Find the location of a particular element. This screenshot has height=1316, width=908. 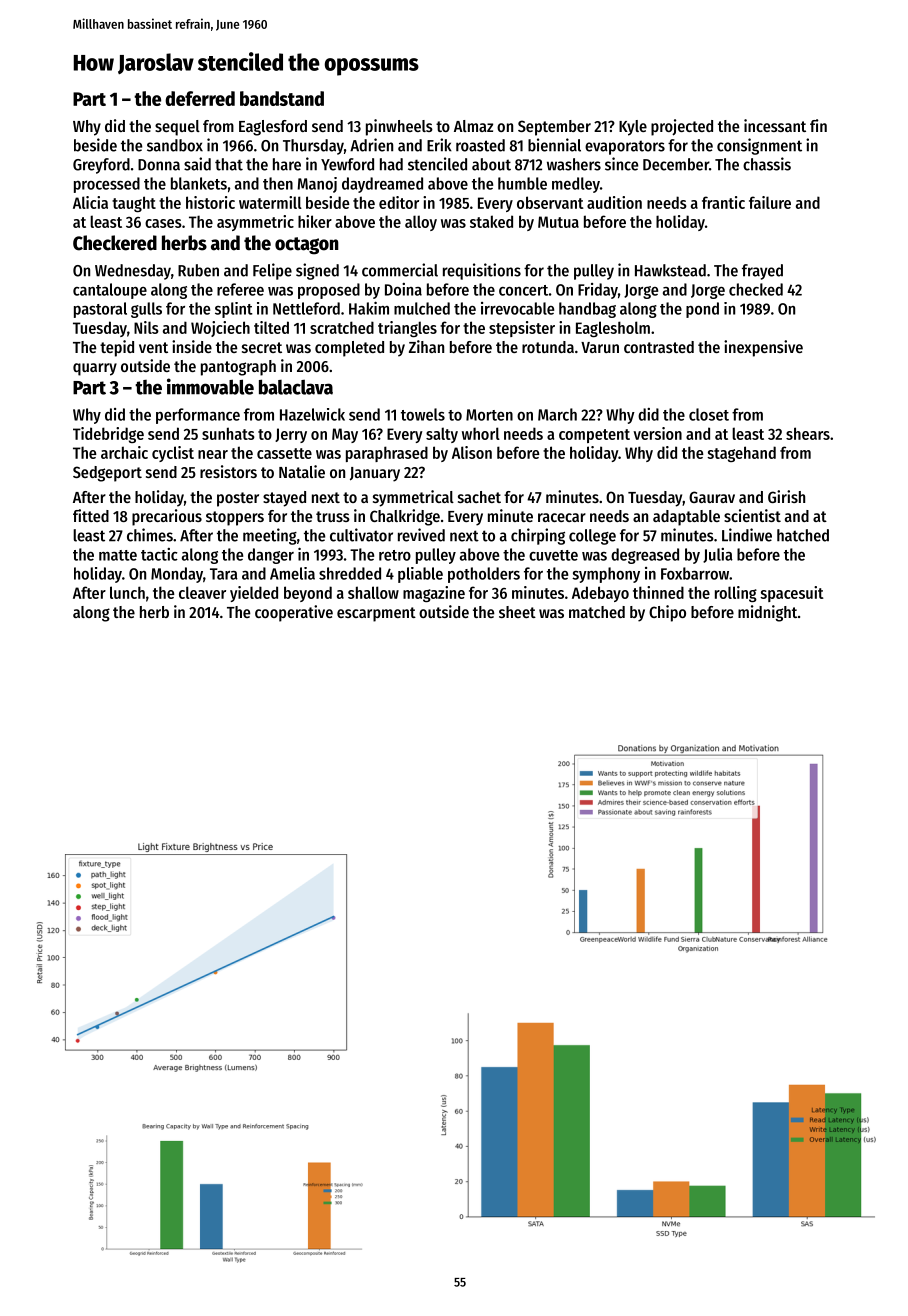

Eaglesford is located at coordinates (273, 128).
